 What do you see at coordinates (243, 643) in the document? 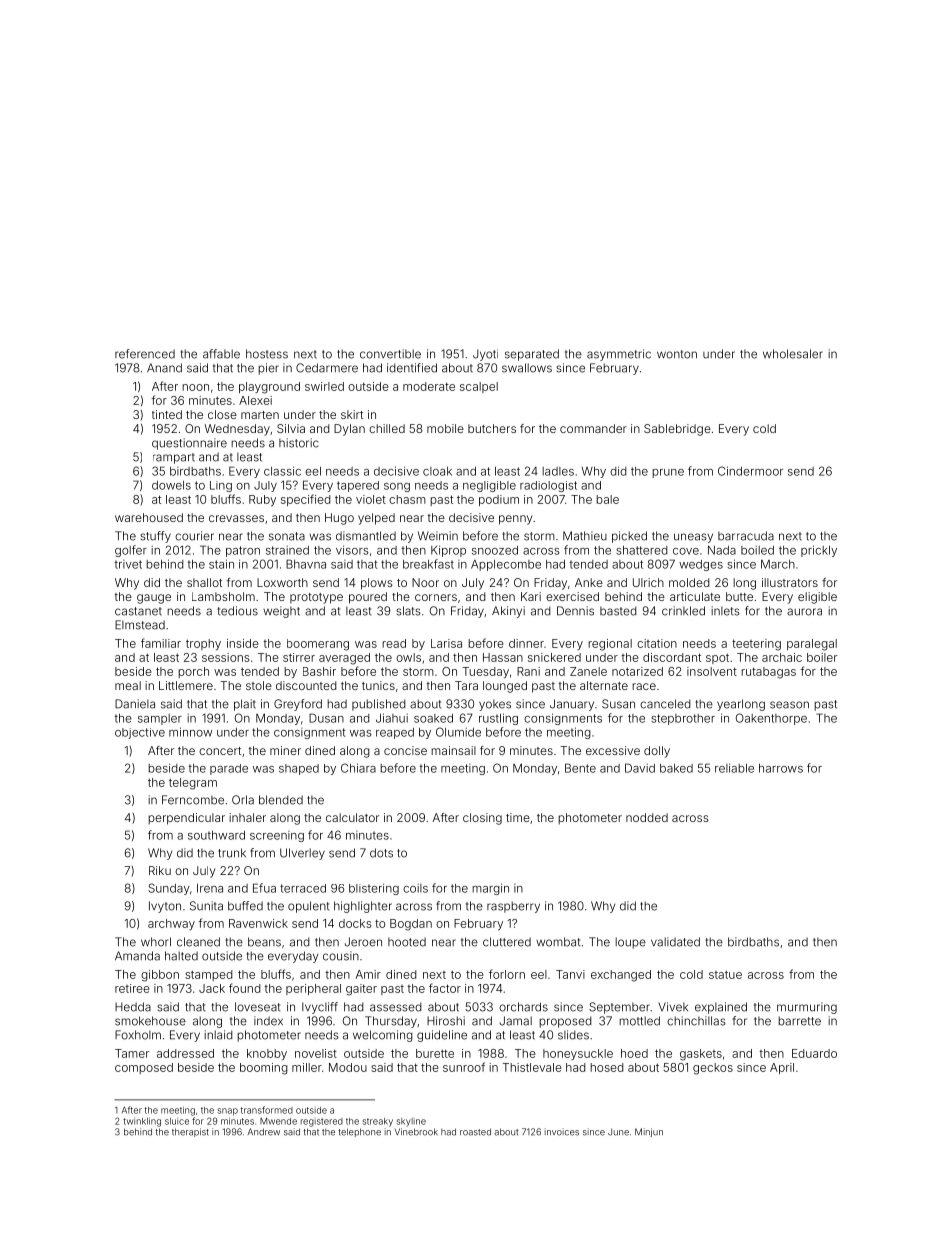
I see `inside` at bounding box center [243, 643].
